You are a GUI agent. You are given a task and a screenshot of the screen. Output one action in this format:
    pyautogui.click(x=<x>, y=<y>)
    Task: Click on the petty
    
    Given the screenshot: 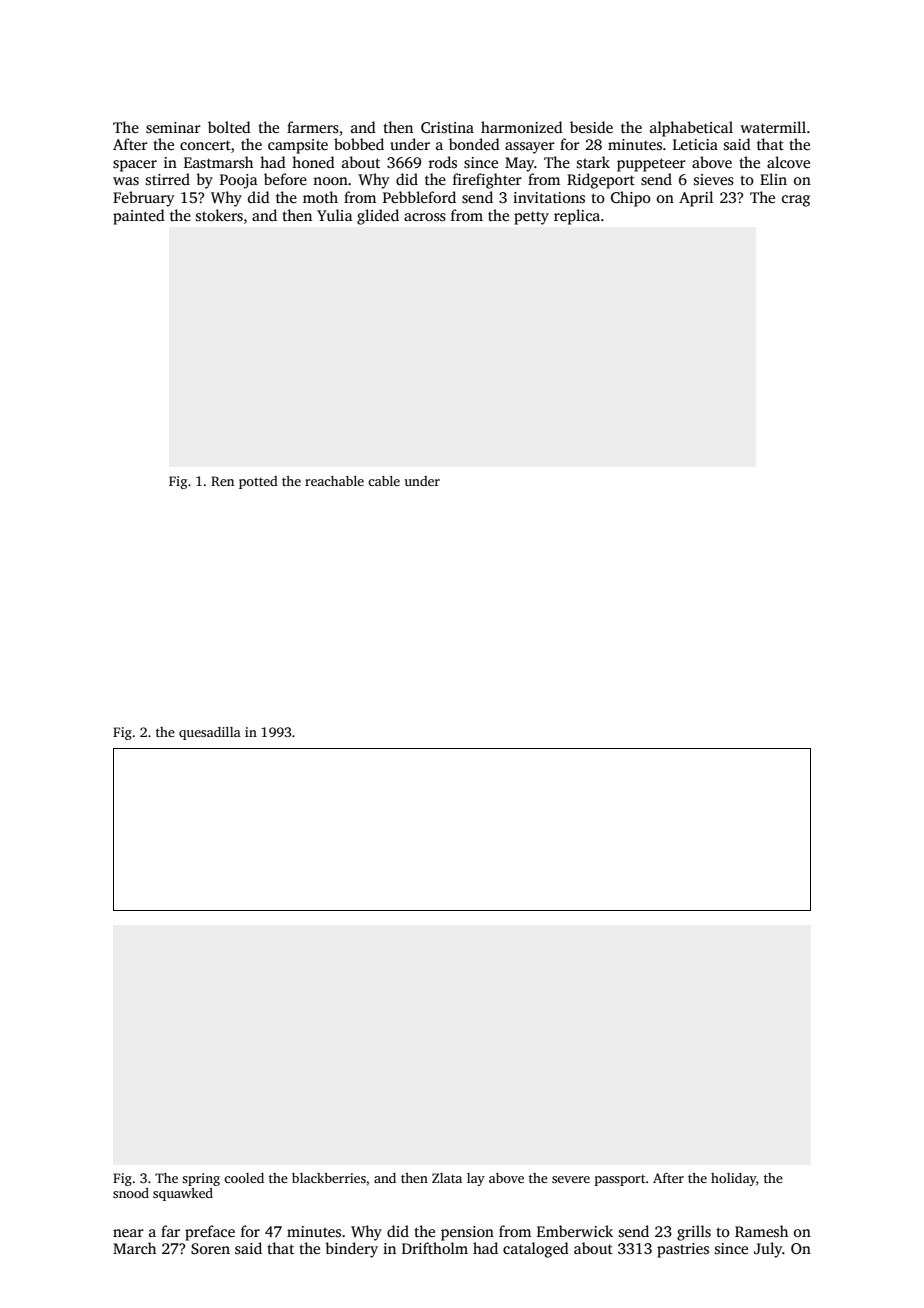 What is the action you would take?
    pyautogui.click(x=531, y=218)
